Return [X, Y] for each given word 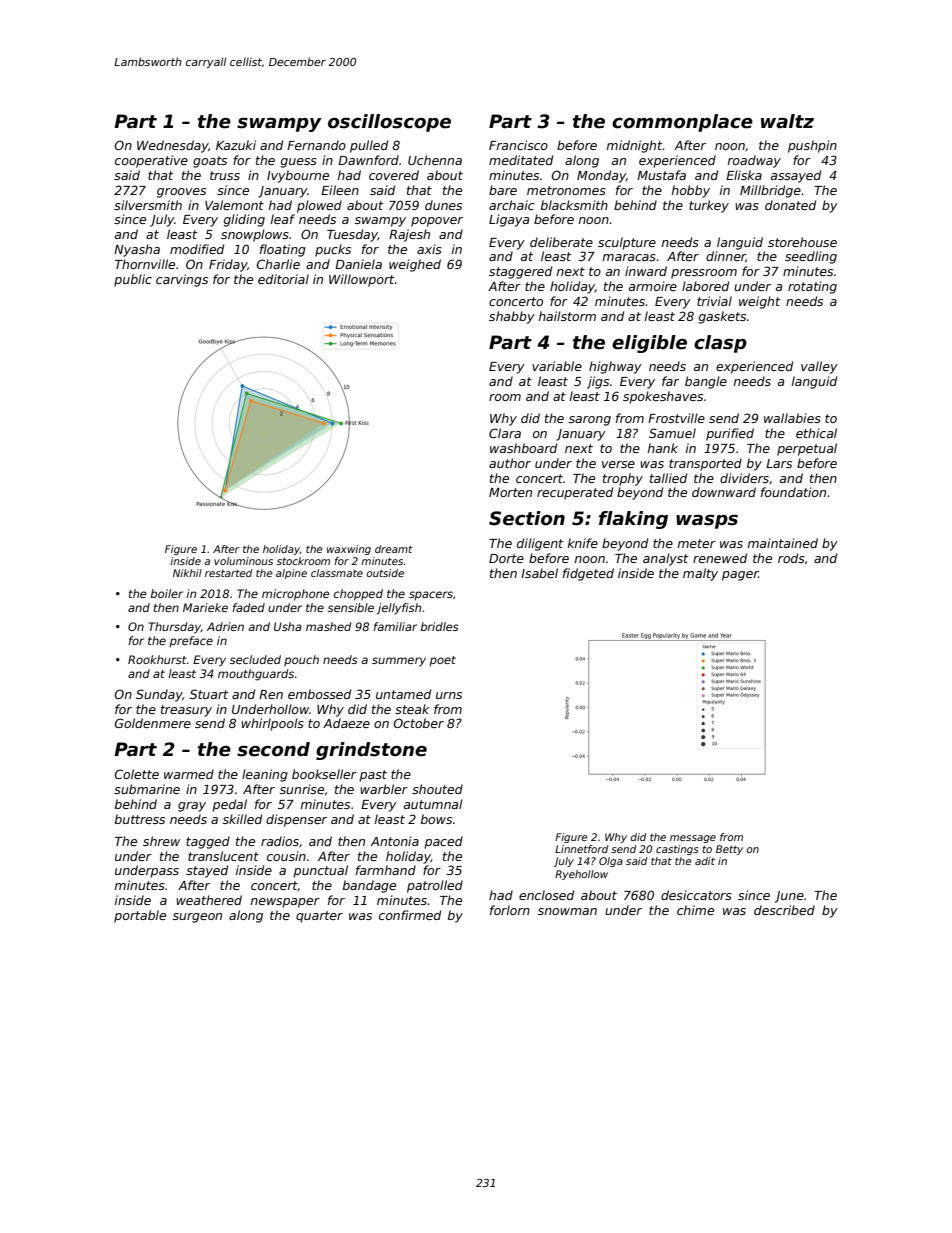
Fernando [316, 145]
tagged [208, 842]
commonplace [682, 123]
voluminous [243, 561]
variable [557, 366]
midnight [635, 146]
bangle [706, 382]
